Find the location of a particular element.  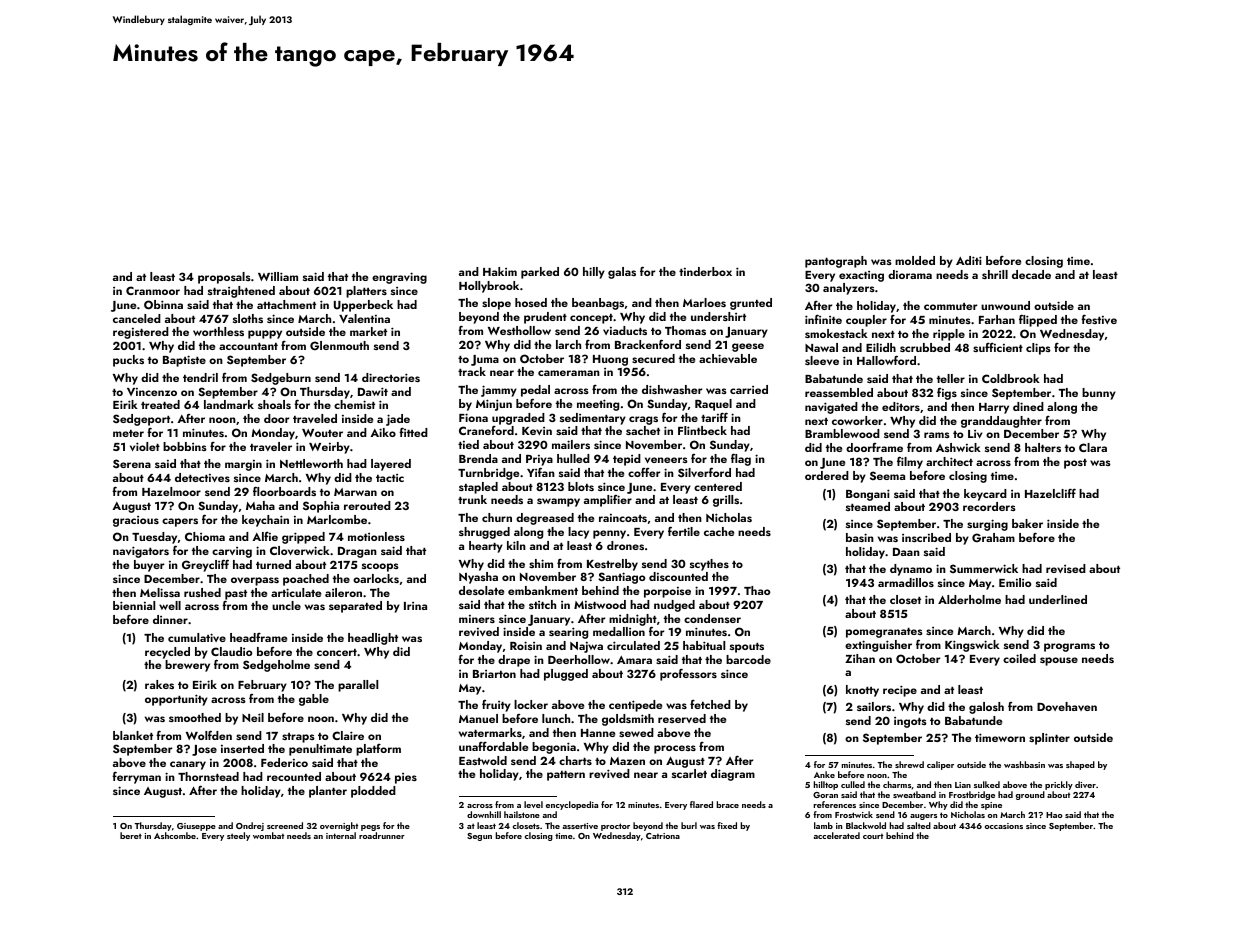

Federico is located at coordinates (284, 762).
